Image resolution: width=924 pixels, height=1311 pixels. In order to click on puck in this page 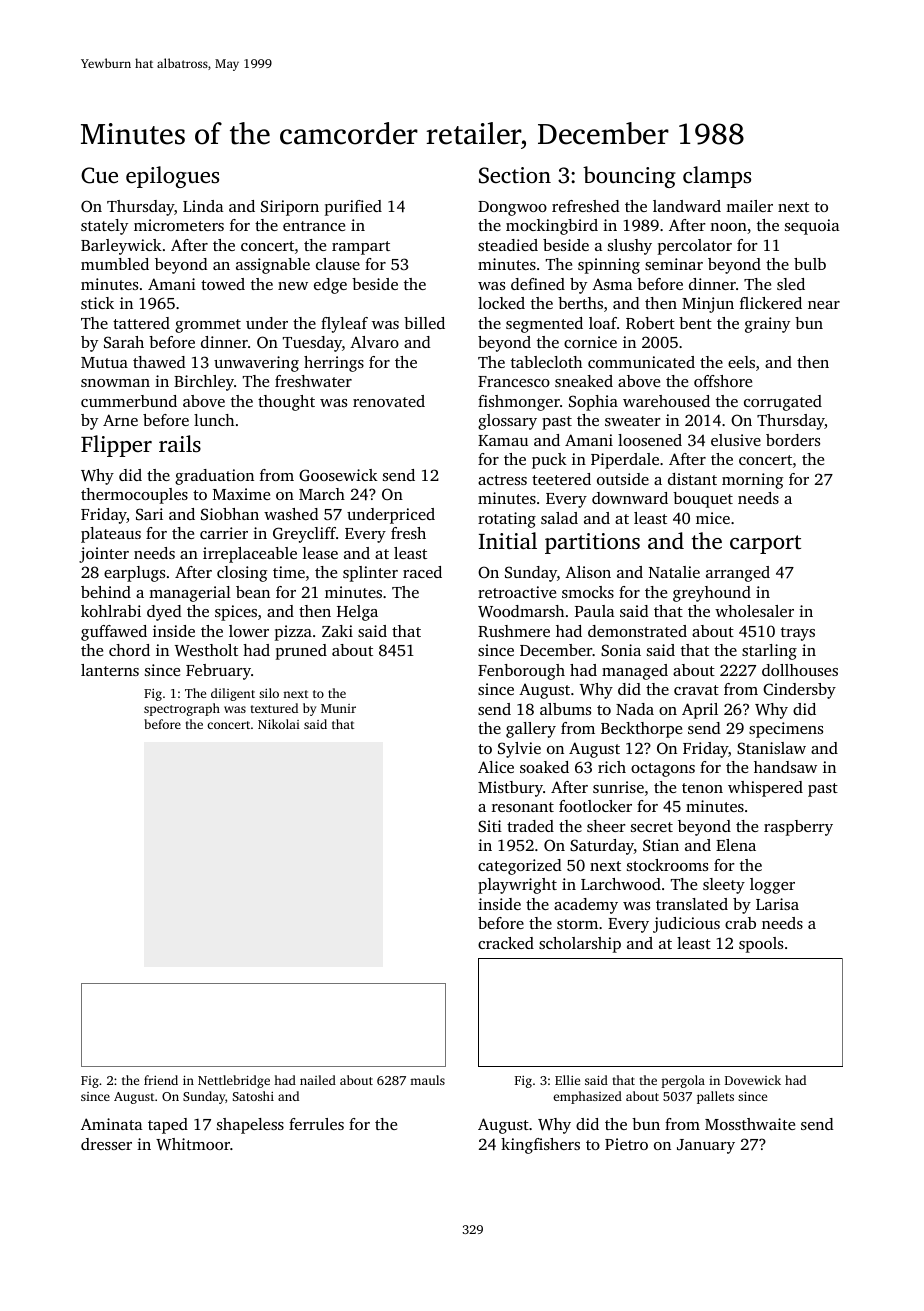, I will do `click(549, 461)`.
